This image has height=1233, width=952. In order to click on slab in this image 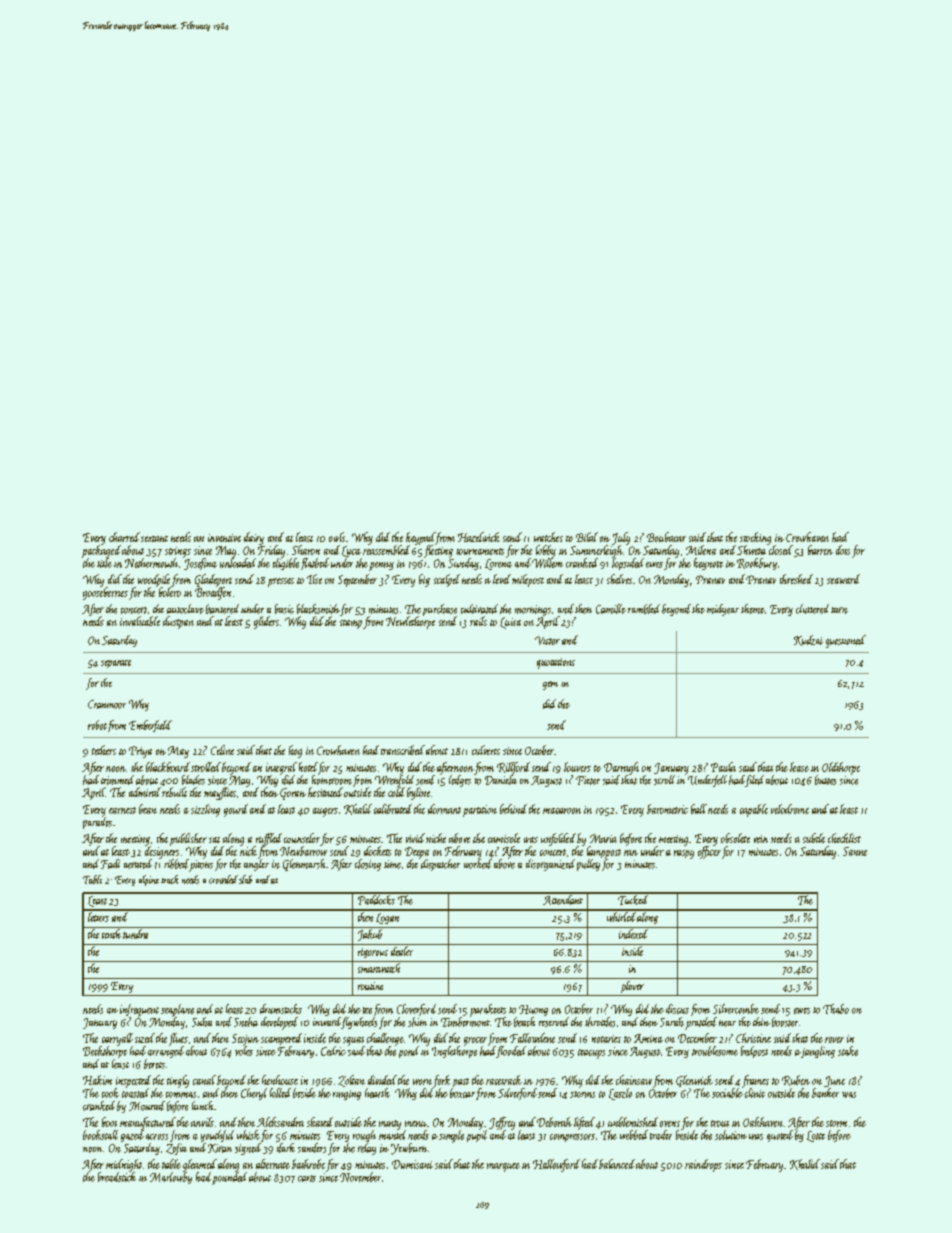, I will do `click(245, 879)`.
